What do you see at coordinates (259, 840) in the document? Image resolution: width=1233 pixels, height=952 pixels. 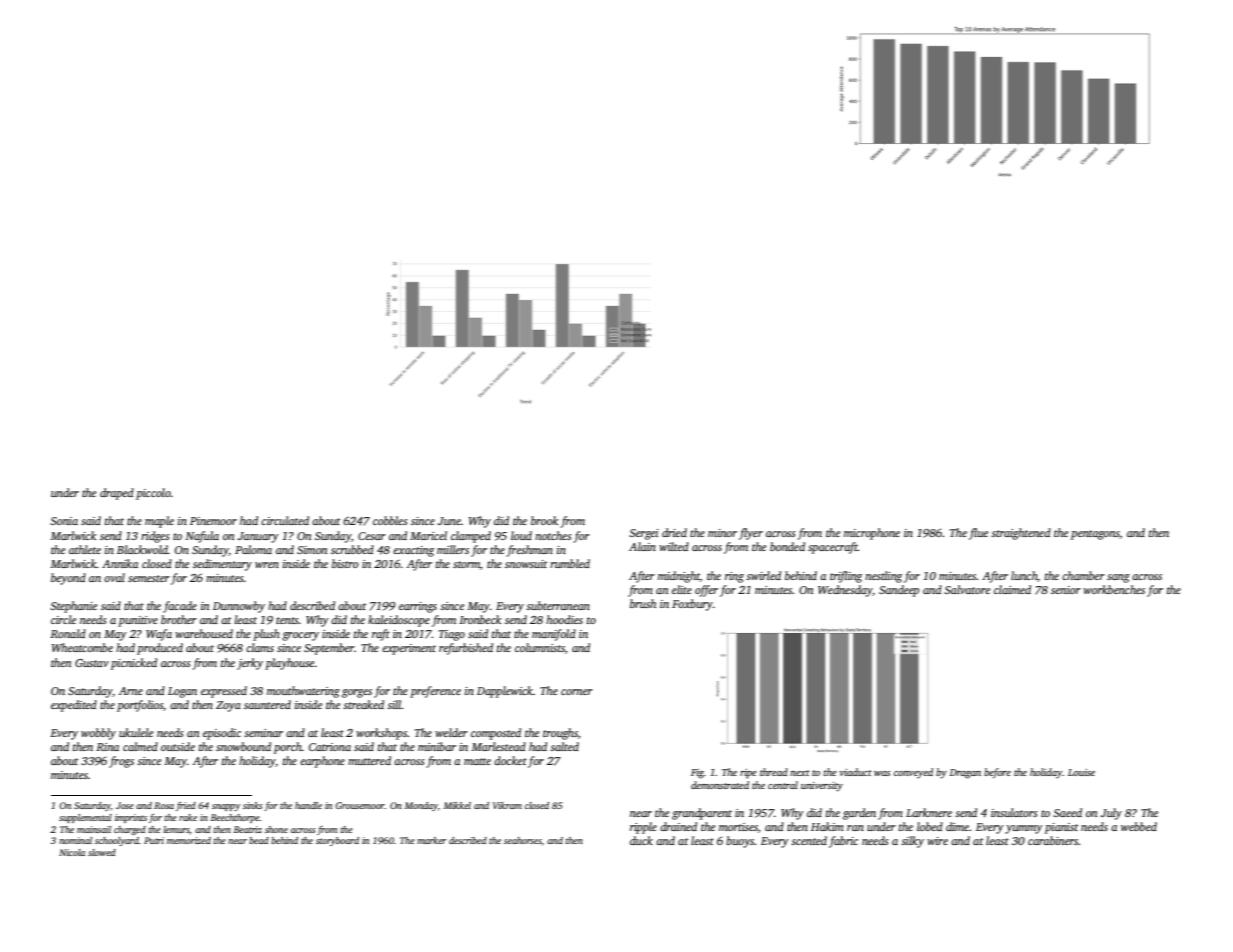 I see `bead` at bounding box center [259, 840].
